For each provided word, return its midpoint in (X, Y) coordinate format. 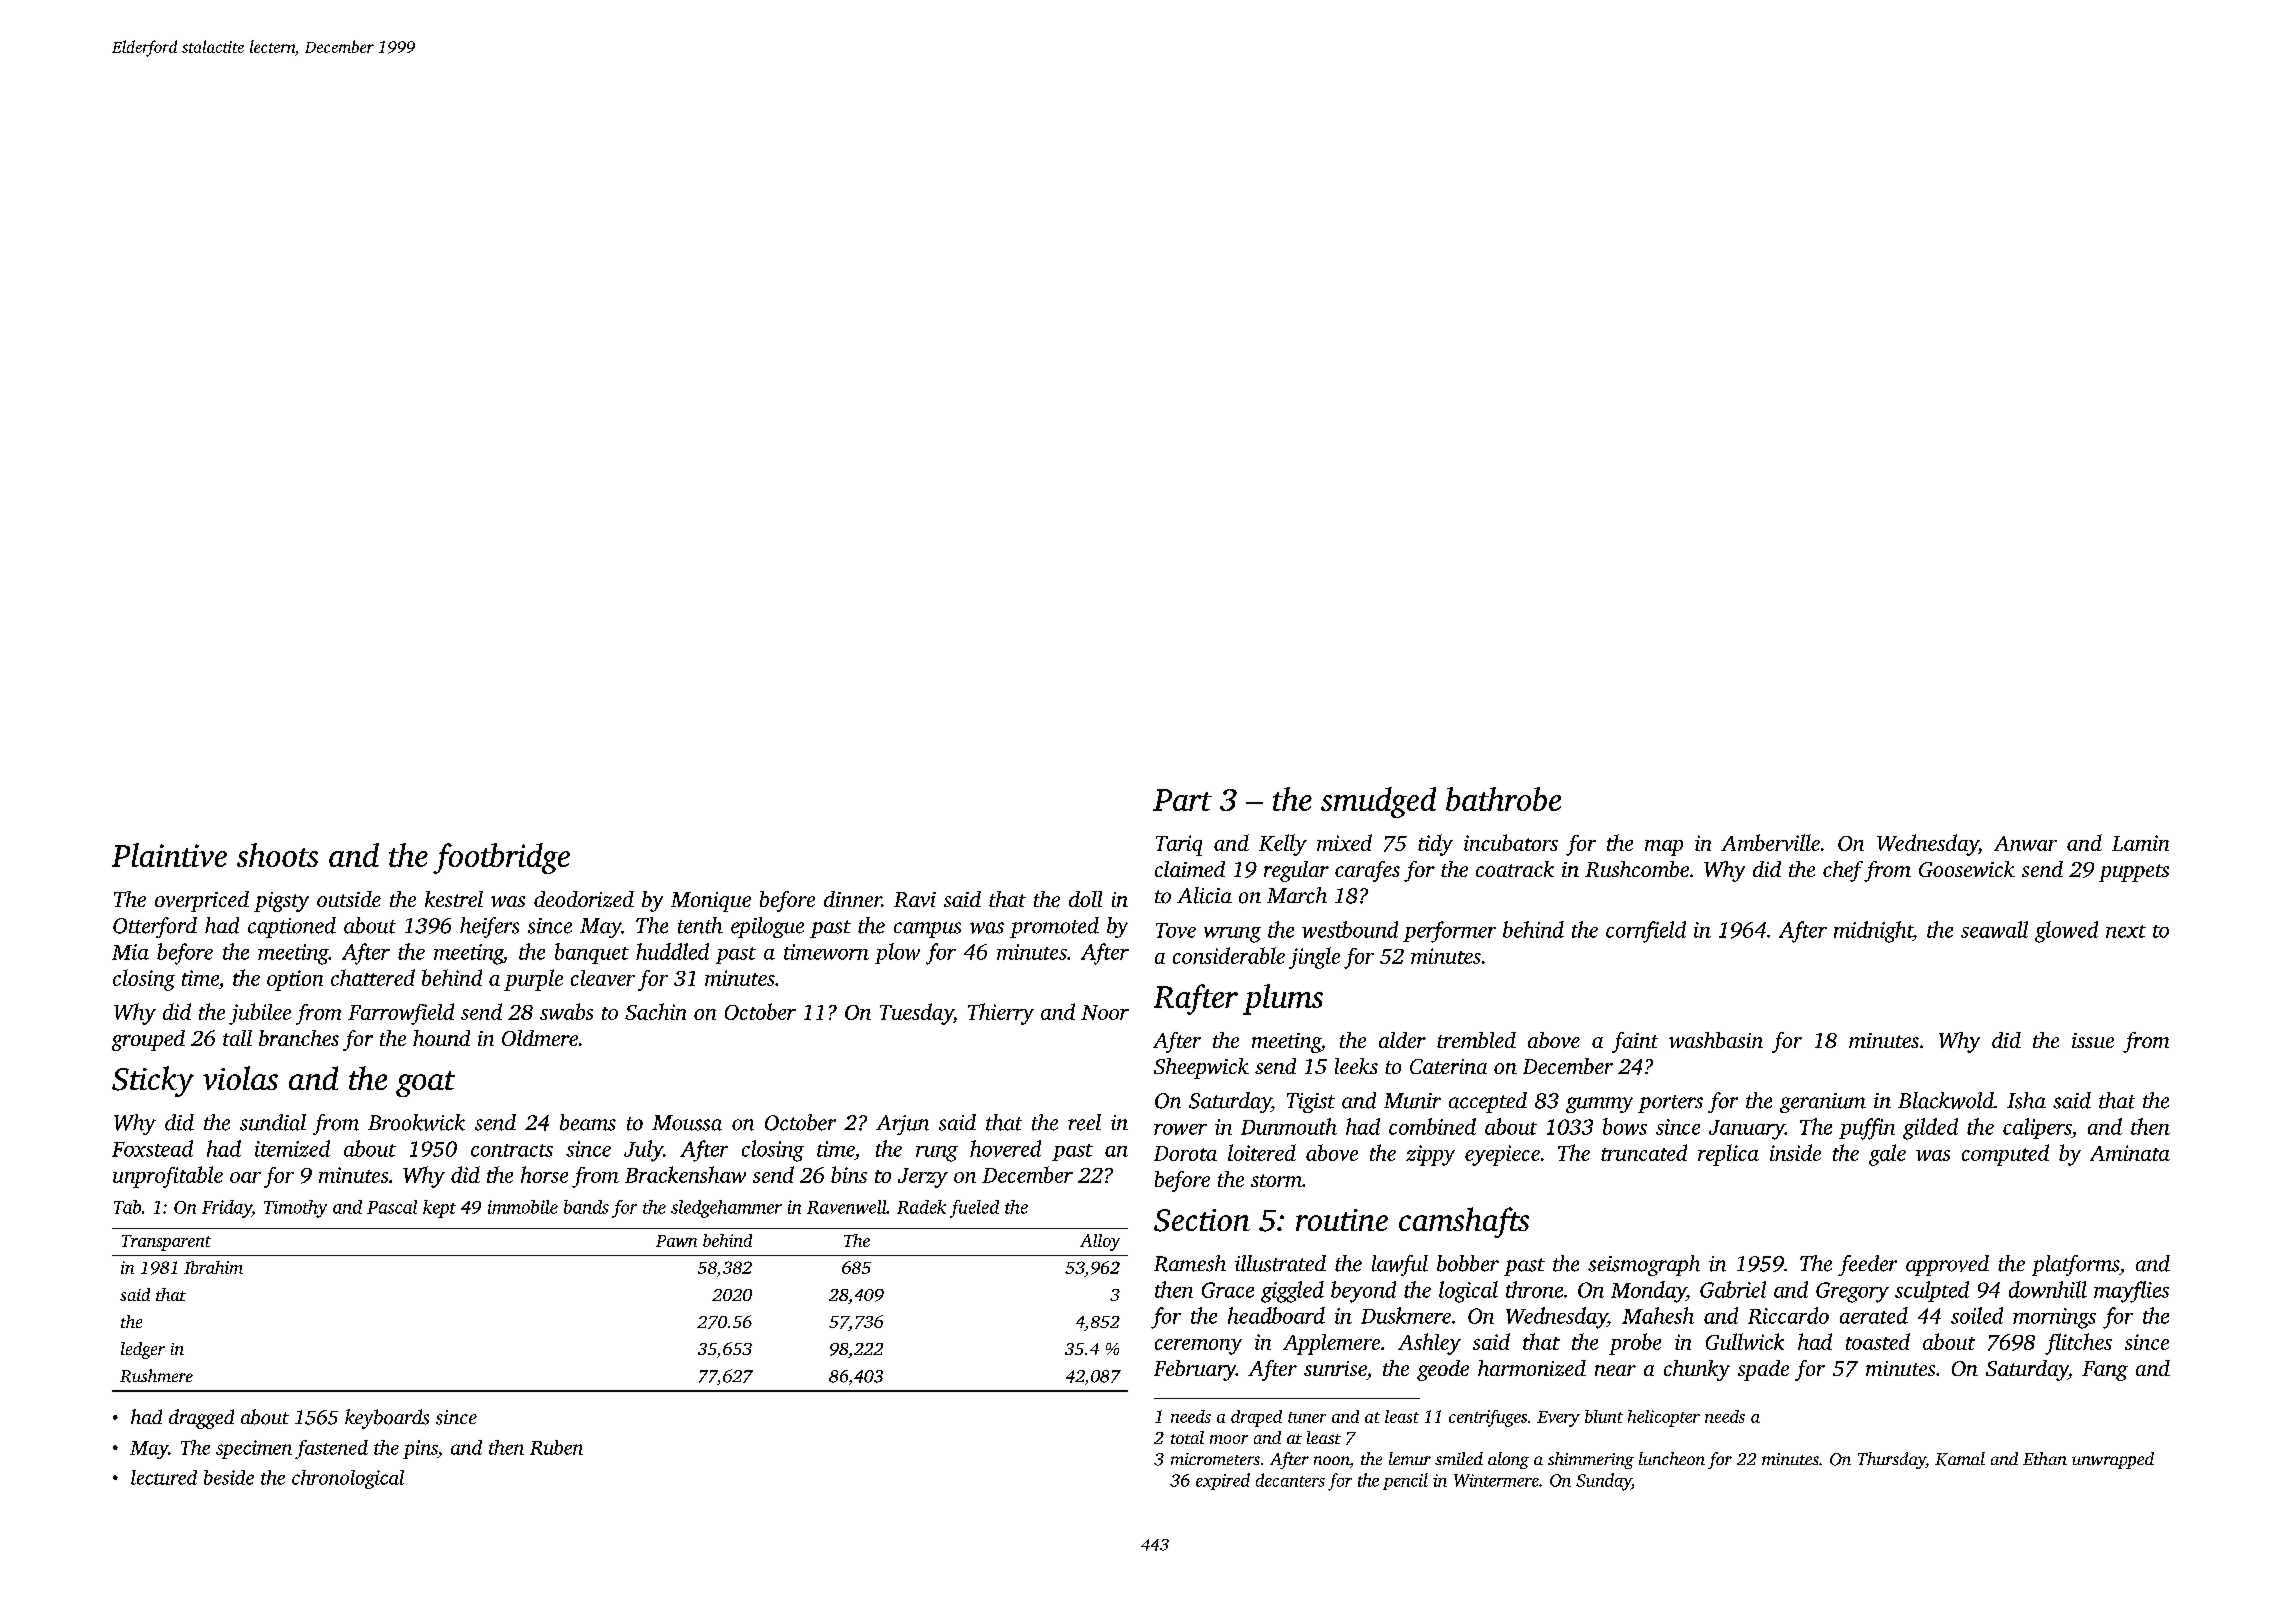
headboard (1276, 1315)
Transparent (166, 1243)
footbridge (501, 858)
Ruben (556, 1447)
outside (349, 899)
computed (2005, 1155)
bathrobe (1503, 799)
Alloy (1100, 1242)
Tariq (1179, 845)
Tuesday (916, 1014)
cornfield (1646, 932)
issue (2093, 1040)
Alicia (1204, 895)
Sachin (655, 1011)
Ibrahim (213, 1267)
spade (1763, 1370)
